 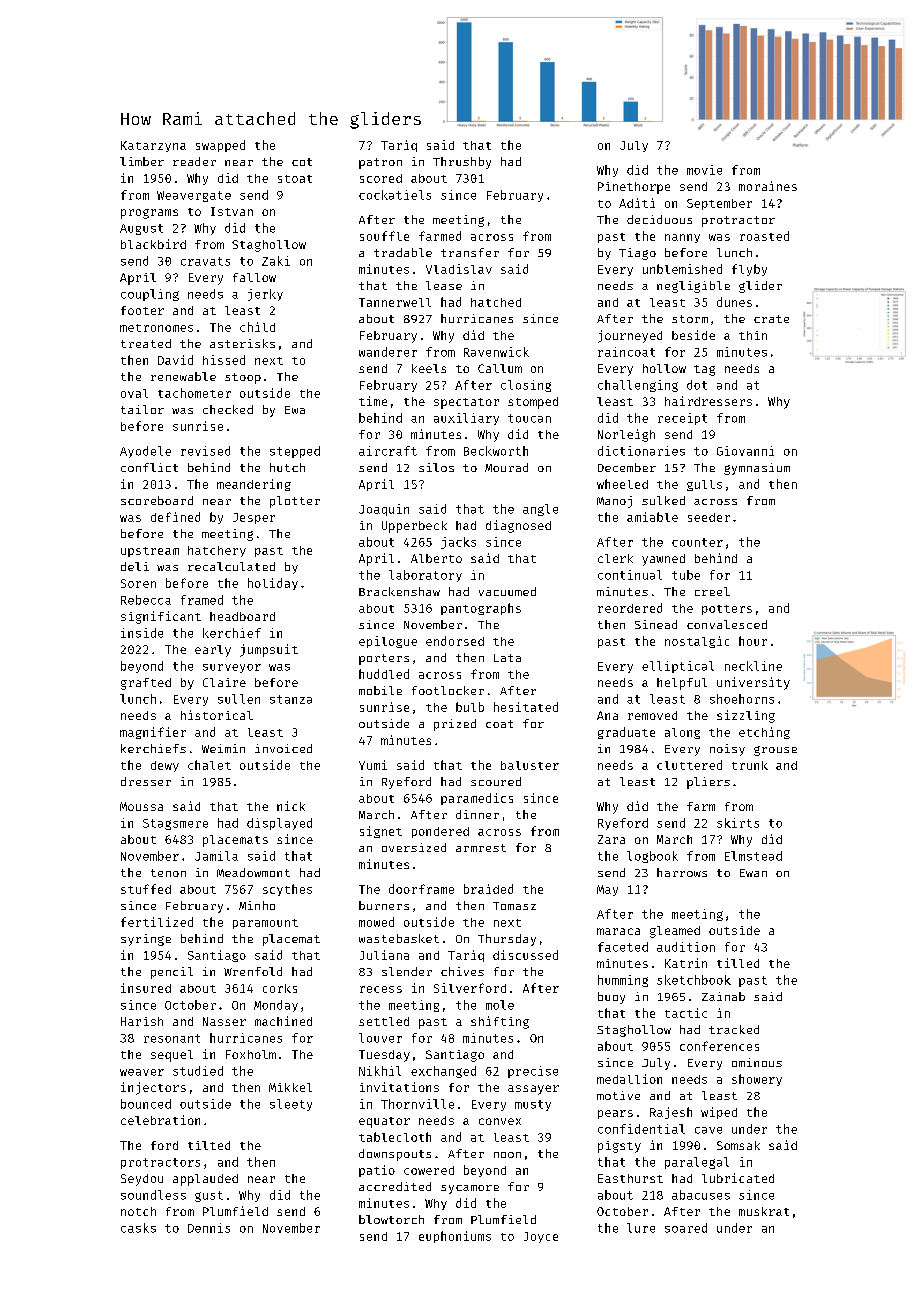 What do you see at coordinates (541, 1237) in the screenshot?
I see `Joyce` at bounding box center [541, 1237].
